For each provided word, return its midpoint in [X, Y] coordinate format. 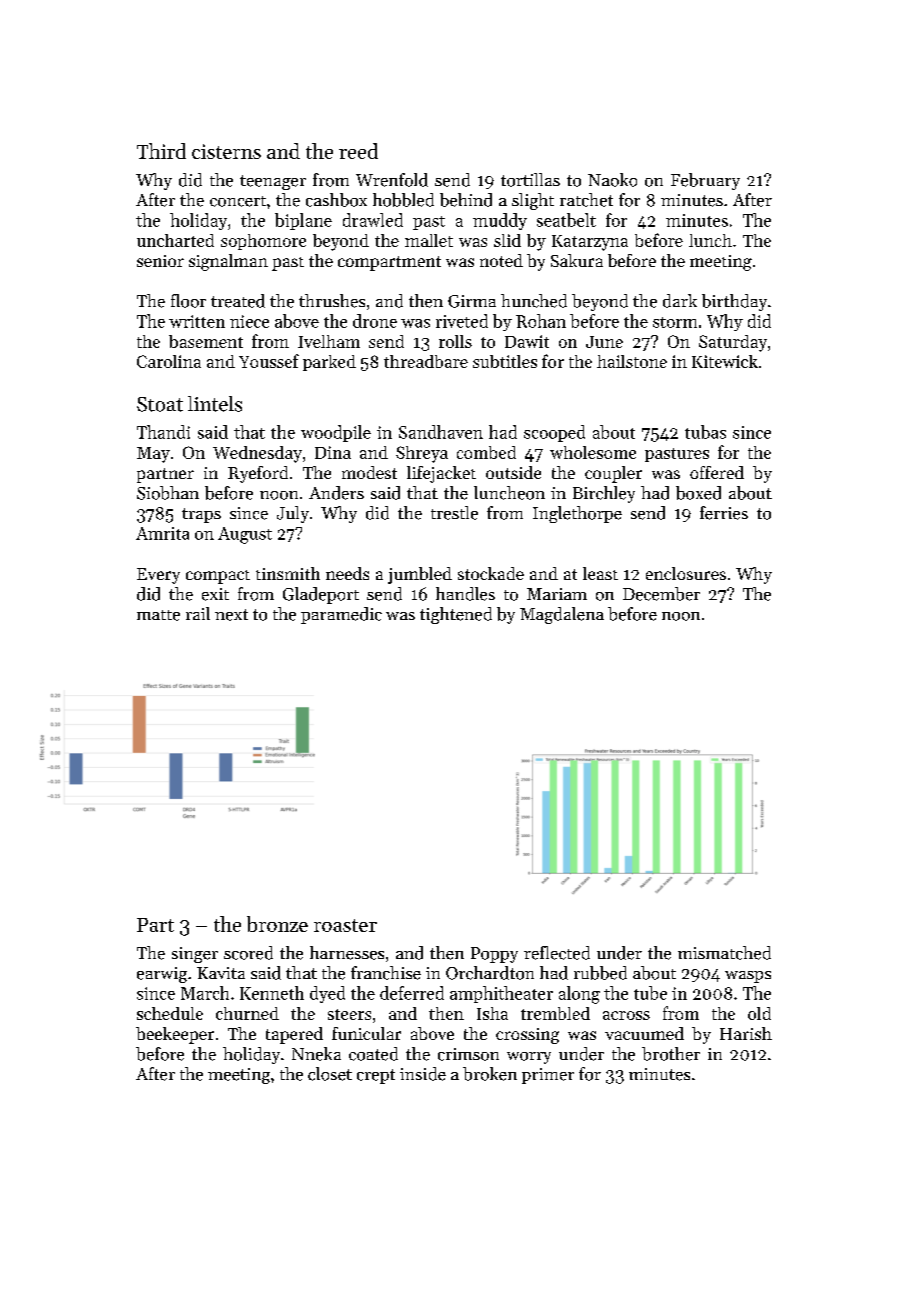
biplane [303, 221]
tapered [294, 1035]
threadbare [426, 361]
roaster [345, 925]
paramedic [341, 615]
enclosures [686, 573]
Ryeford [258, 474]
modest [369, 472]
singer [195, 955]
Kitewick [725, 361]
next [231, 615]
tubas [705, 432]
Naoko [612, 180]
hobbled [403, 200]
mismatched [724, 953]
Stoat [160, 404]
